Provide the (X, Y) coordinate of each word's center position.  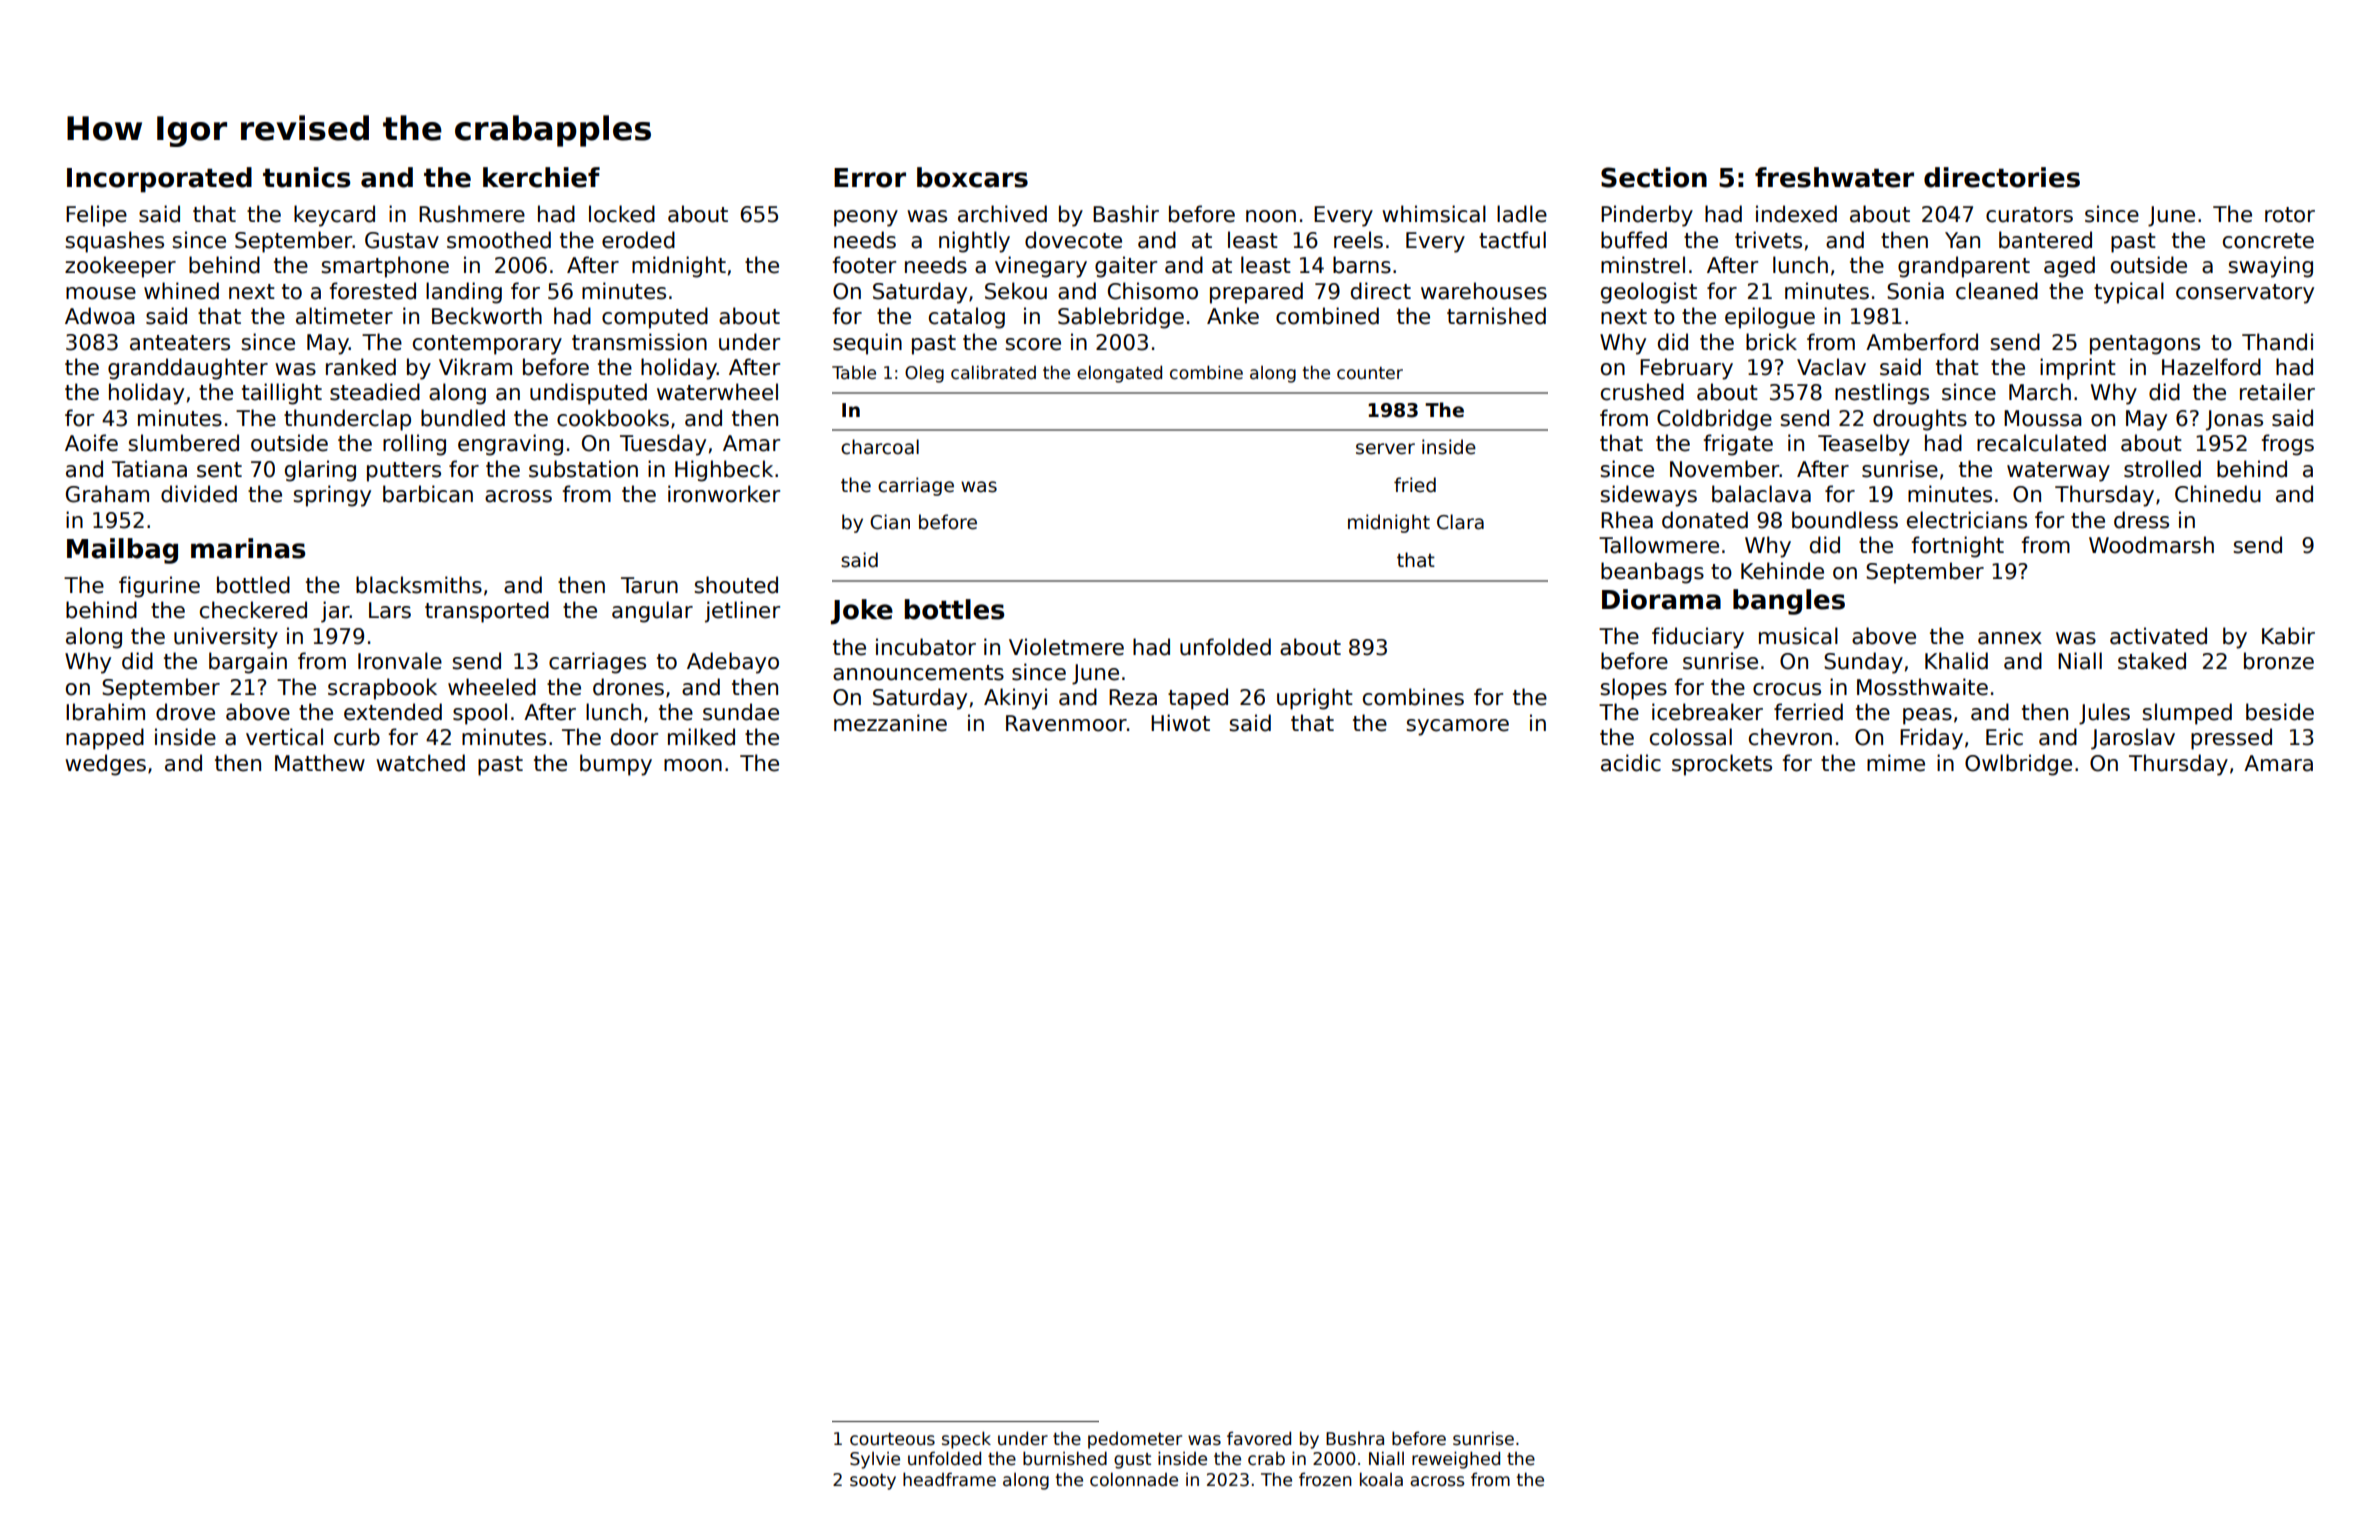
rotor (2290, 215)
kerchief (541, 177)
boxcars (972, 177)
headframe (949, 1479)
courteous (892, 1439)
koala (1381, 1479)
